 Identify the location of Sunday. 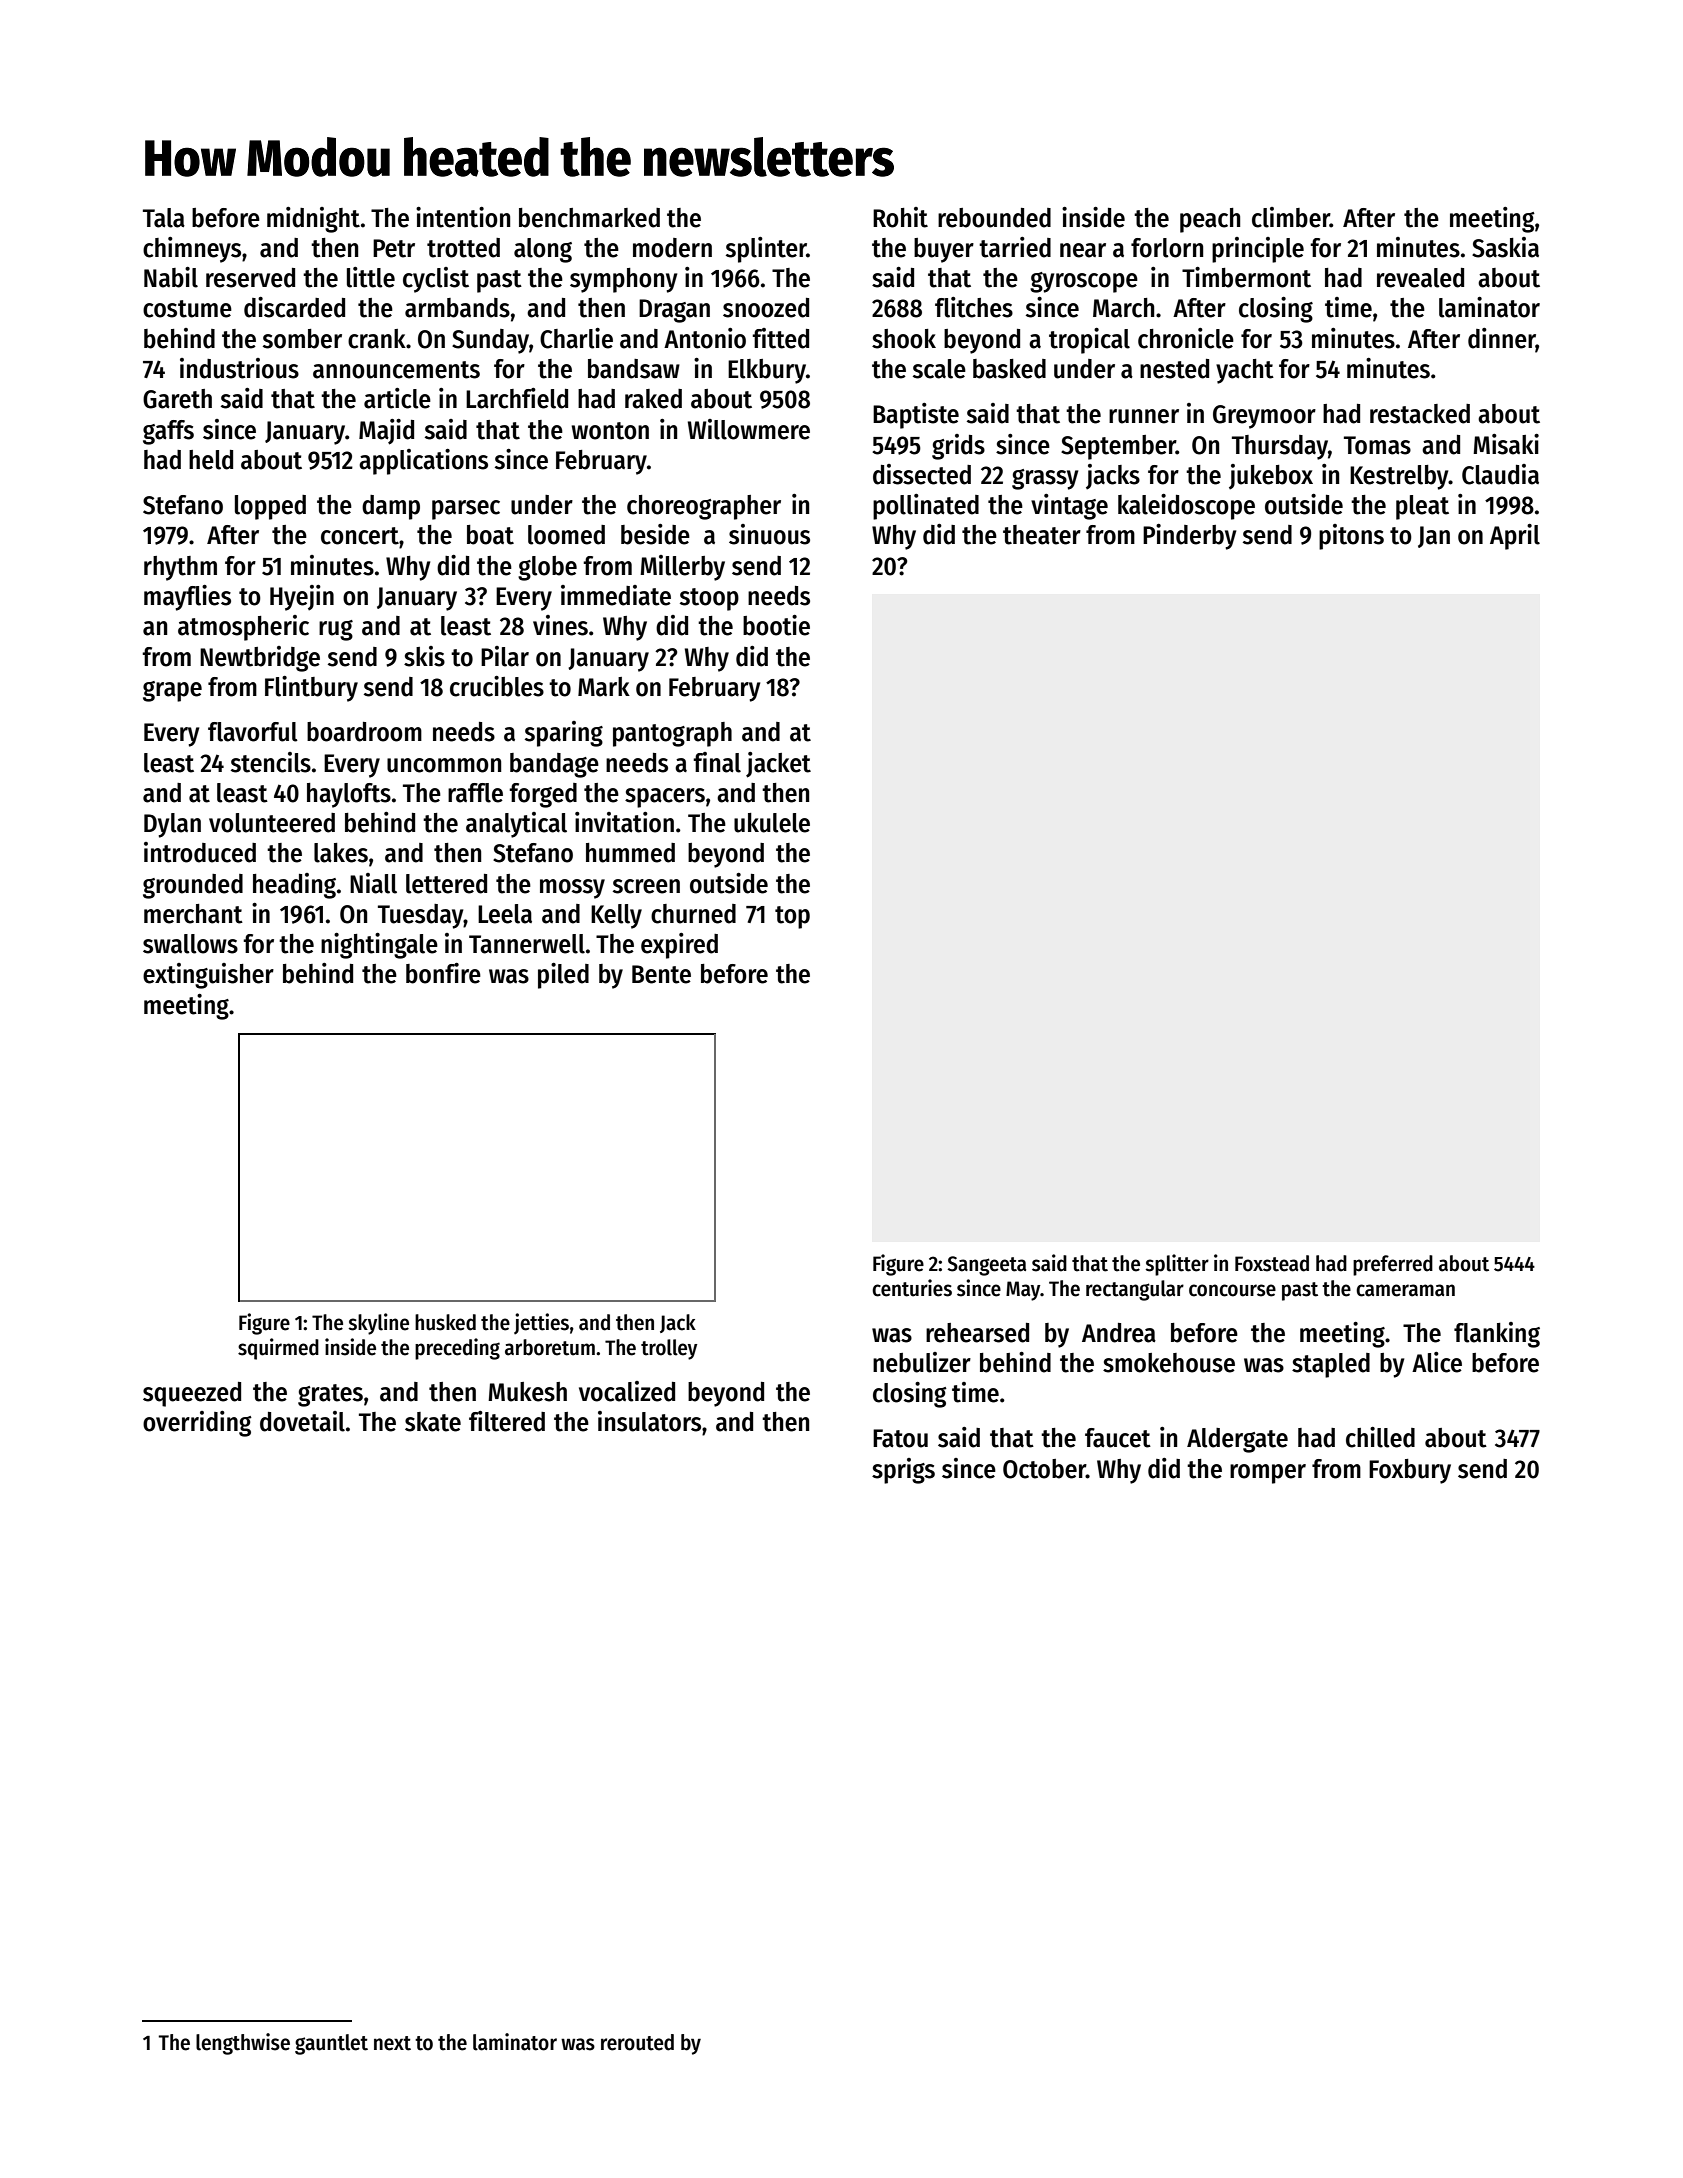
(490, 341).
